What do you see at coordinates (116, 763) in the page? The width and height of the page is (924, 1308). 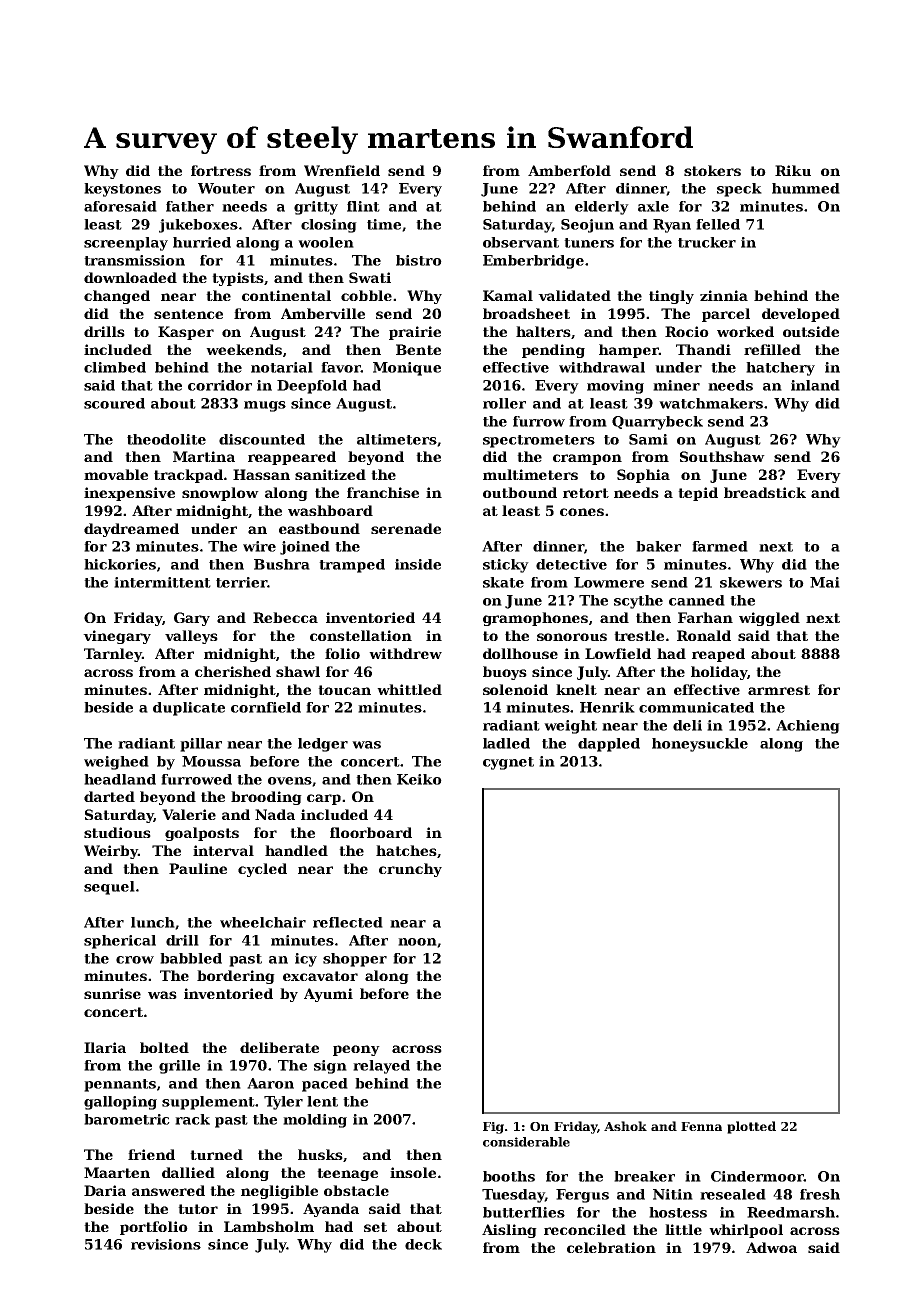 I see `weighed` at bounding box center [116, 763].
